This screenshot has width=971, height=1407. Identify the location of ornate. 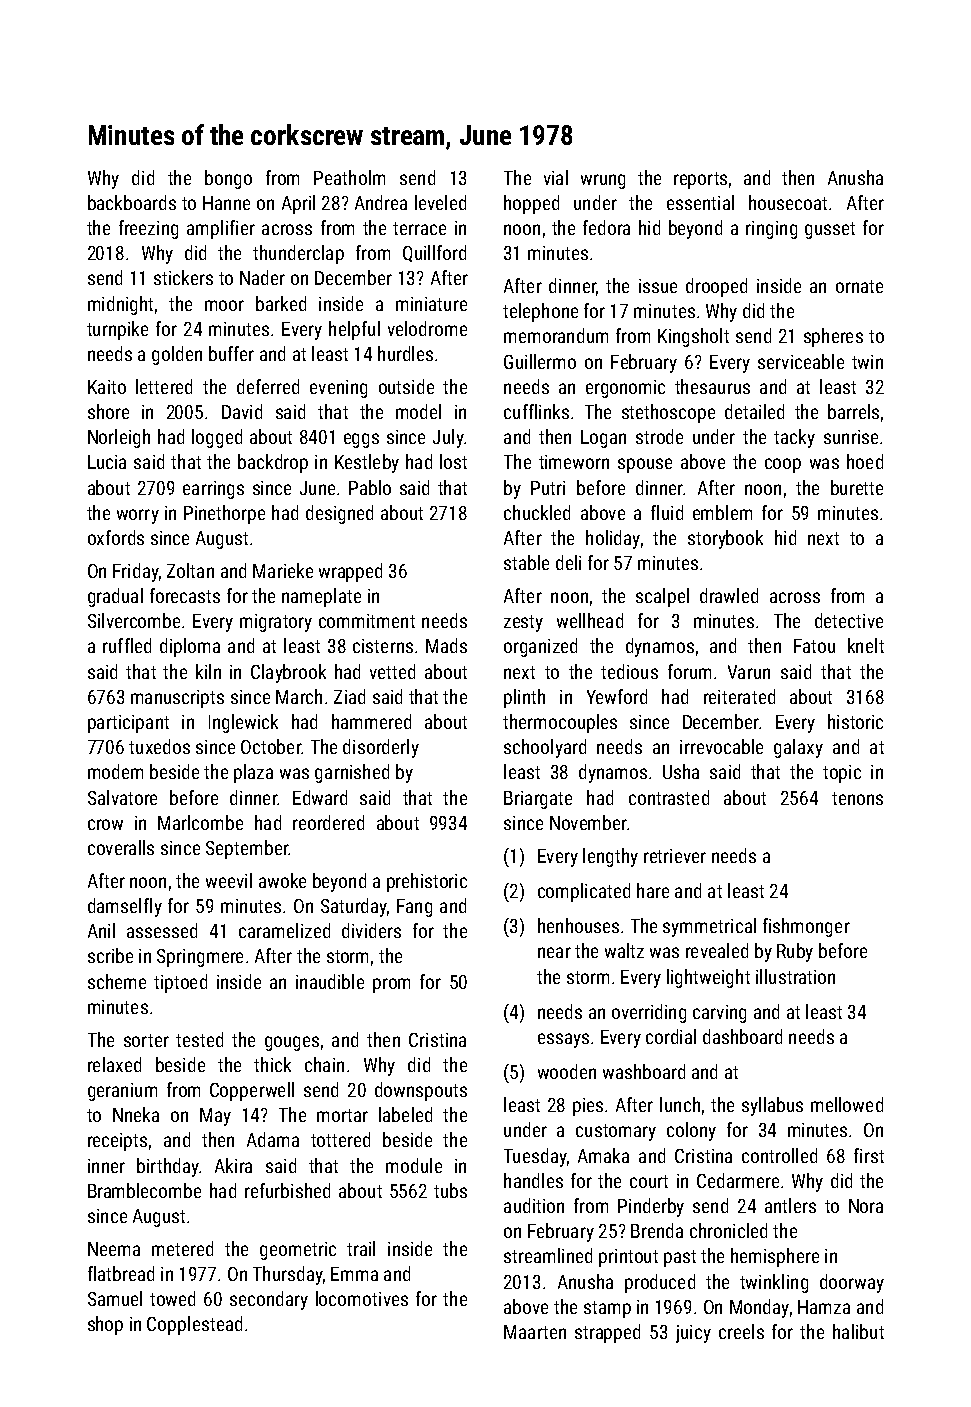
(859, 286).
